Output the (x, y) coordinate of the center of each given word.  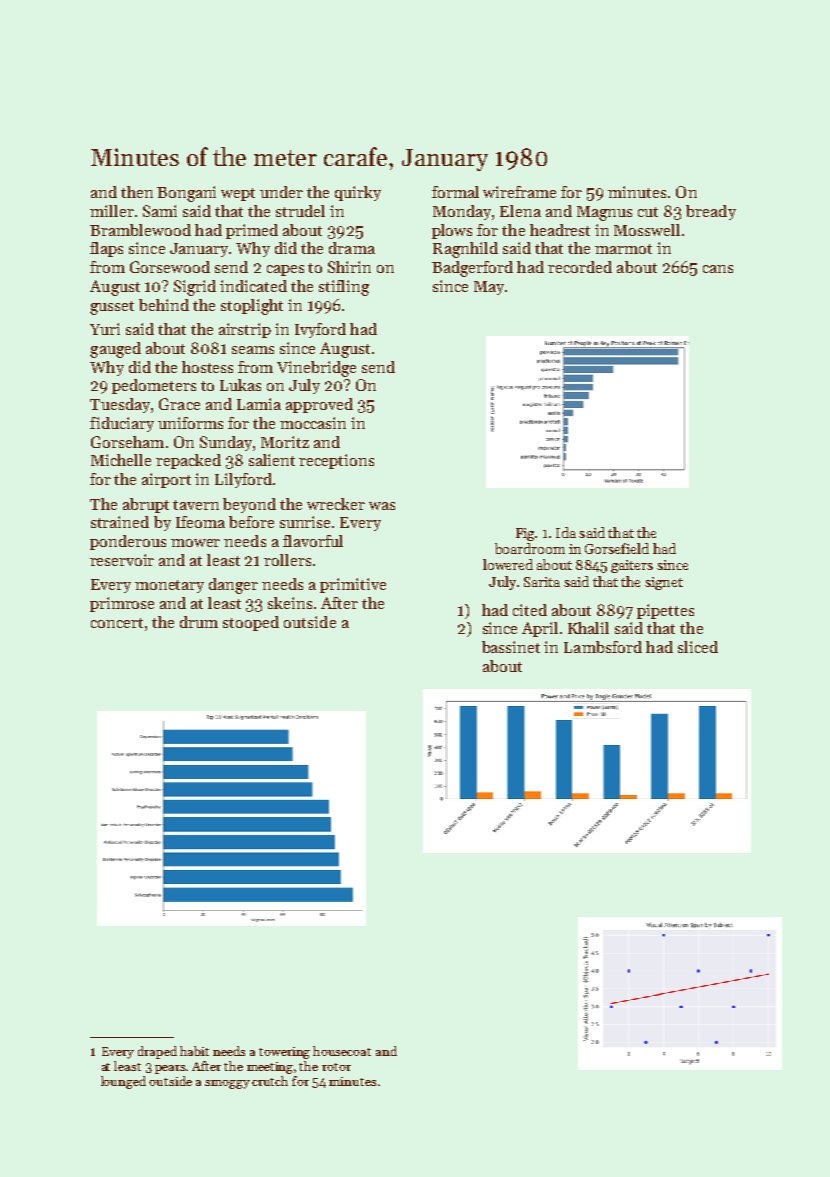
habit (194, 1051)
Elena (520, 211)
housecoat (342, 1051)
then (137, 192)
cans (718, 269)
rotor (336, 1067)
